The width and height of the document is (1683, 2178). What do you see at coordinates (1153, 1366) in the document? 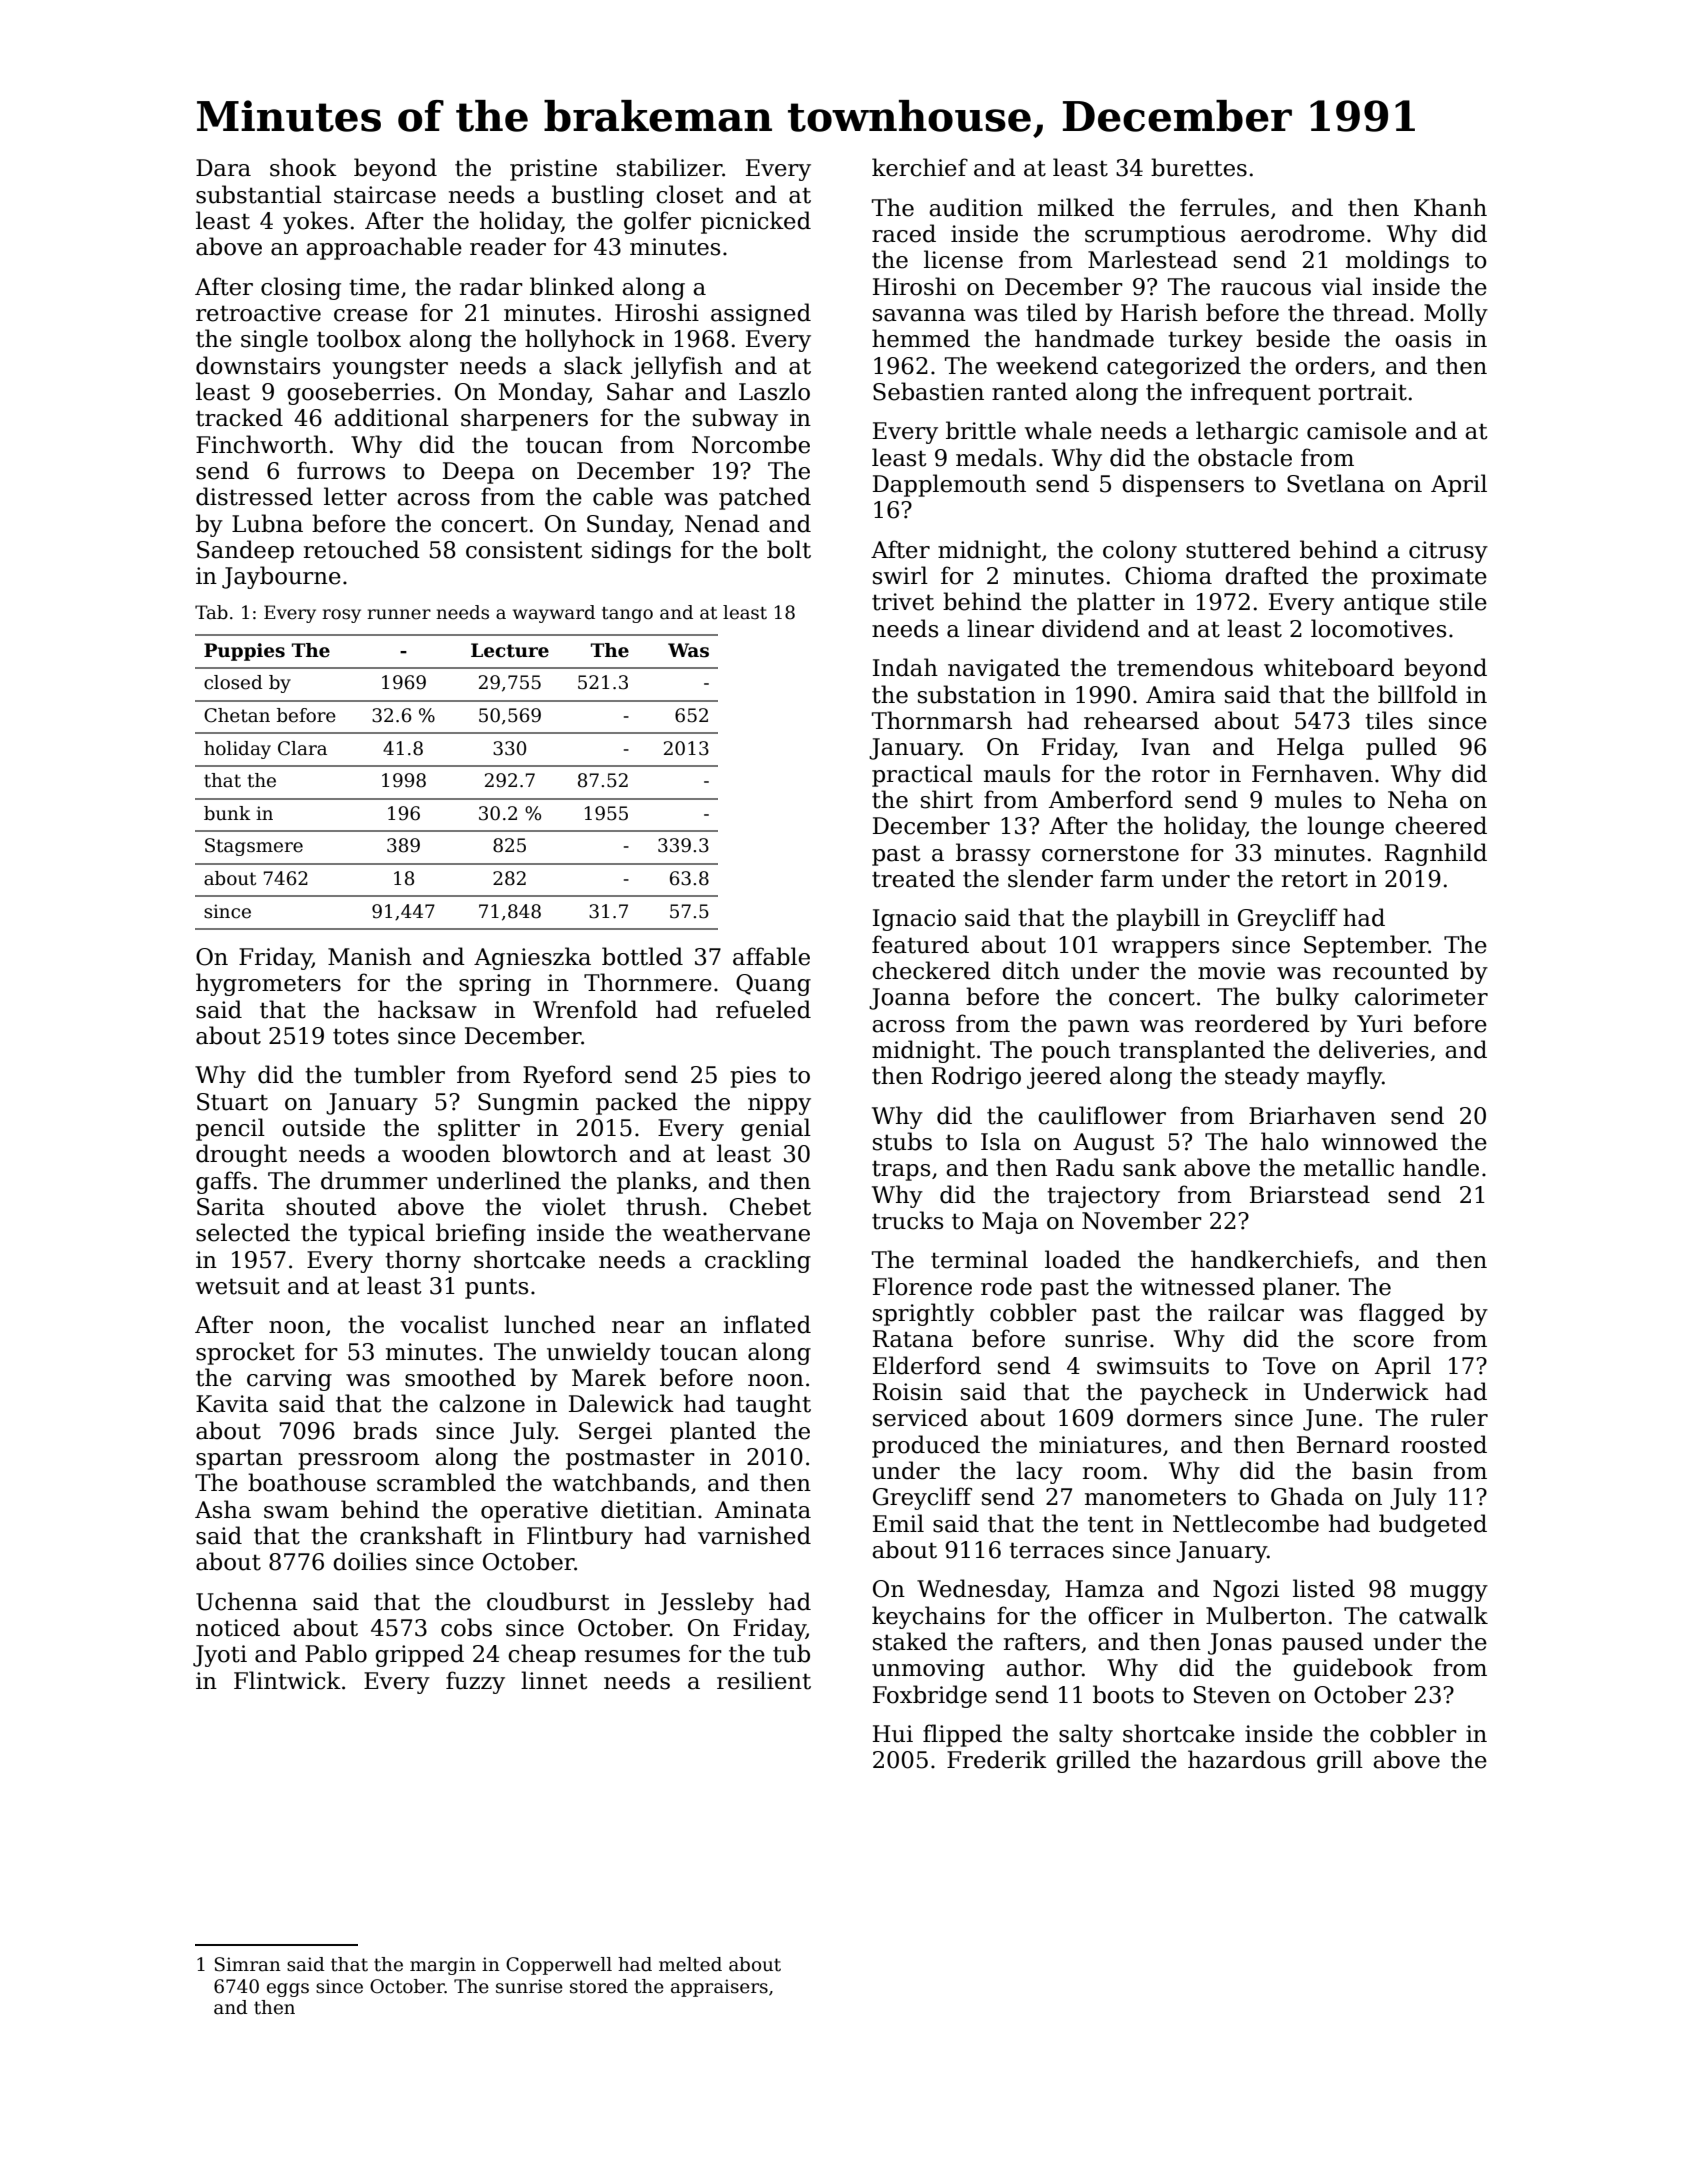
I see `swimsuits` at bounding box center [1153, 1366].
